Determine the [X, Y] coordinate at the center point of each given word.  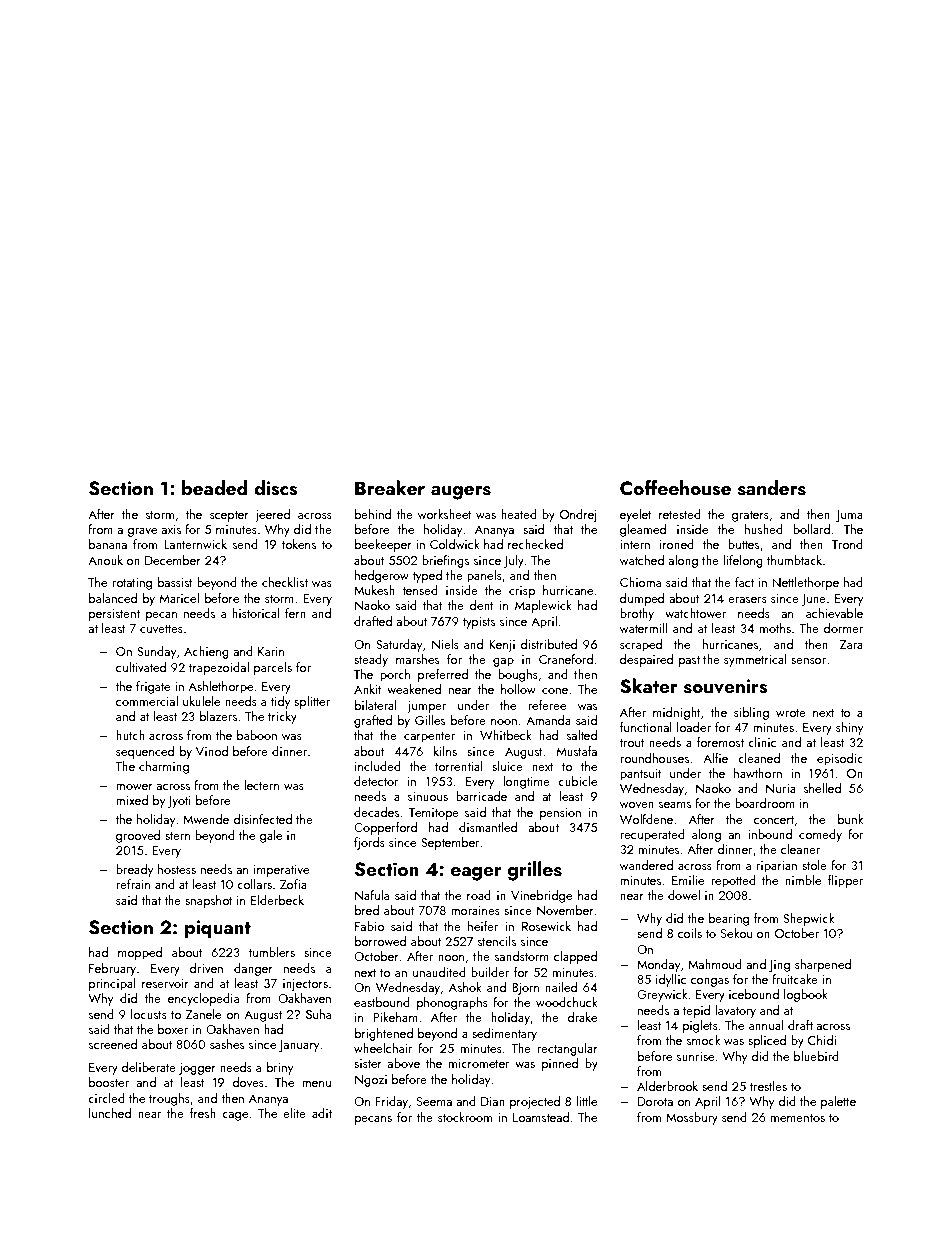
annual [766, 1025]
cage [235, 1116]
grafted [373, 721]
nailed [561, 987]
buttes [743, 544]
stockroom [465, 1117]
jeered [272, 515]
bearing [729, 919]
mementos [798, 1118]
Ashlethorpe [220, 687]
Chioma [640, 582]
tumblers [271, 952]
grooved [138, 836]
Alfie [715, 758]
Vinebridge [541, 896]
